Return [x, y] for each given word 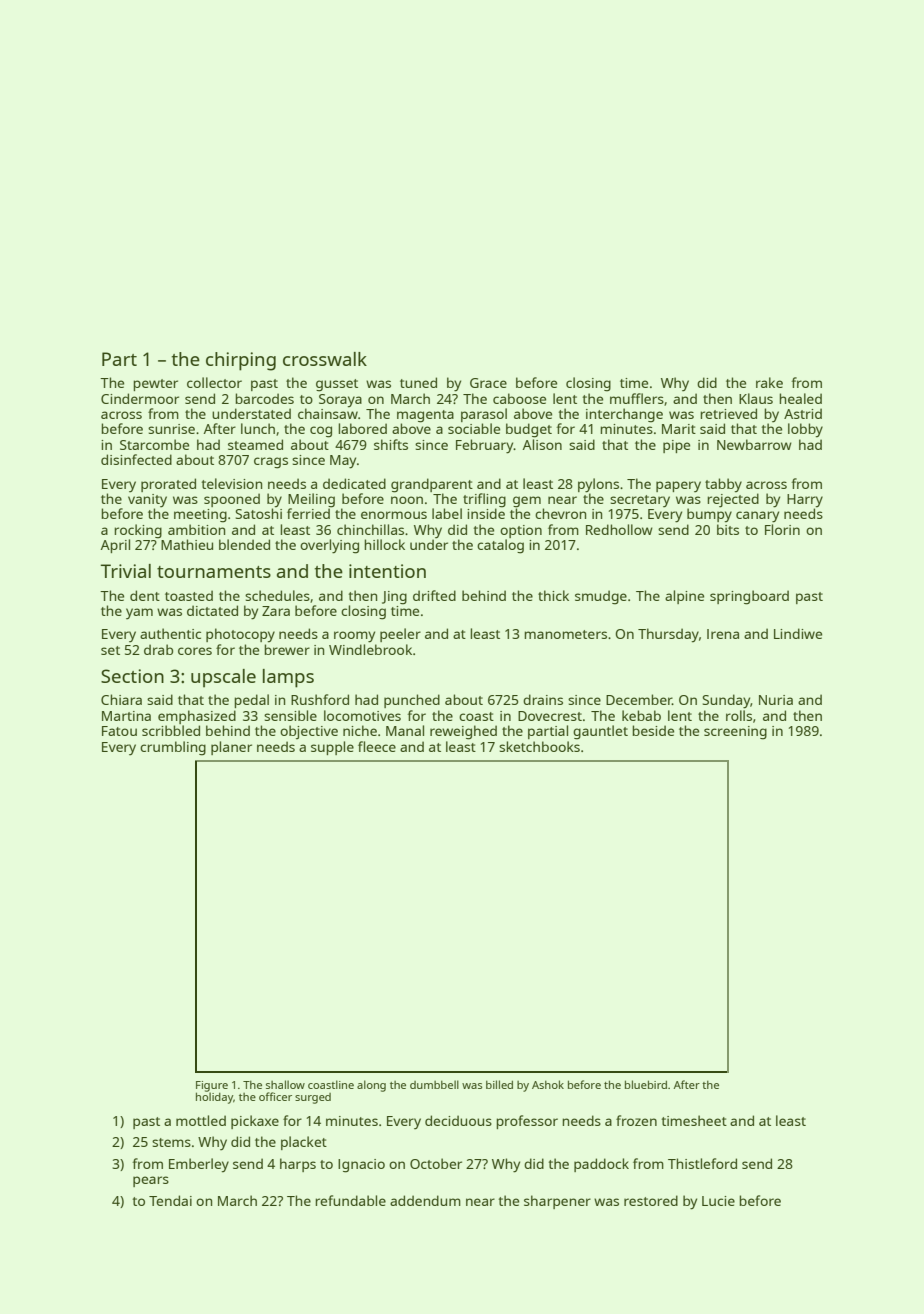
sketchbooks [539, 746]
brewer [287, 649]
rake [769, 382]
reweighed [463, 732]
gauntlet [600, 732]
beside [653, 730]
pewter [155, 385]
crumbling [173, 748]
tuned [418, 382]
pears [151, 1181]
